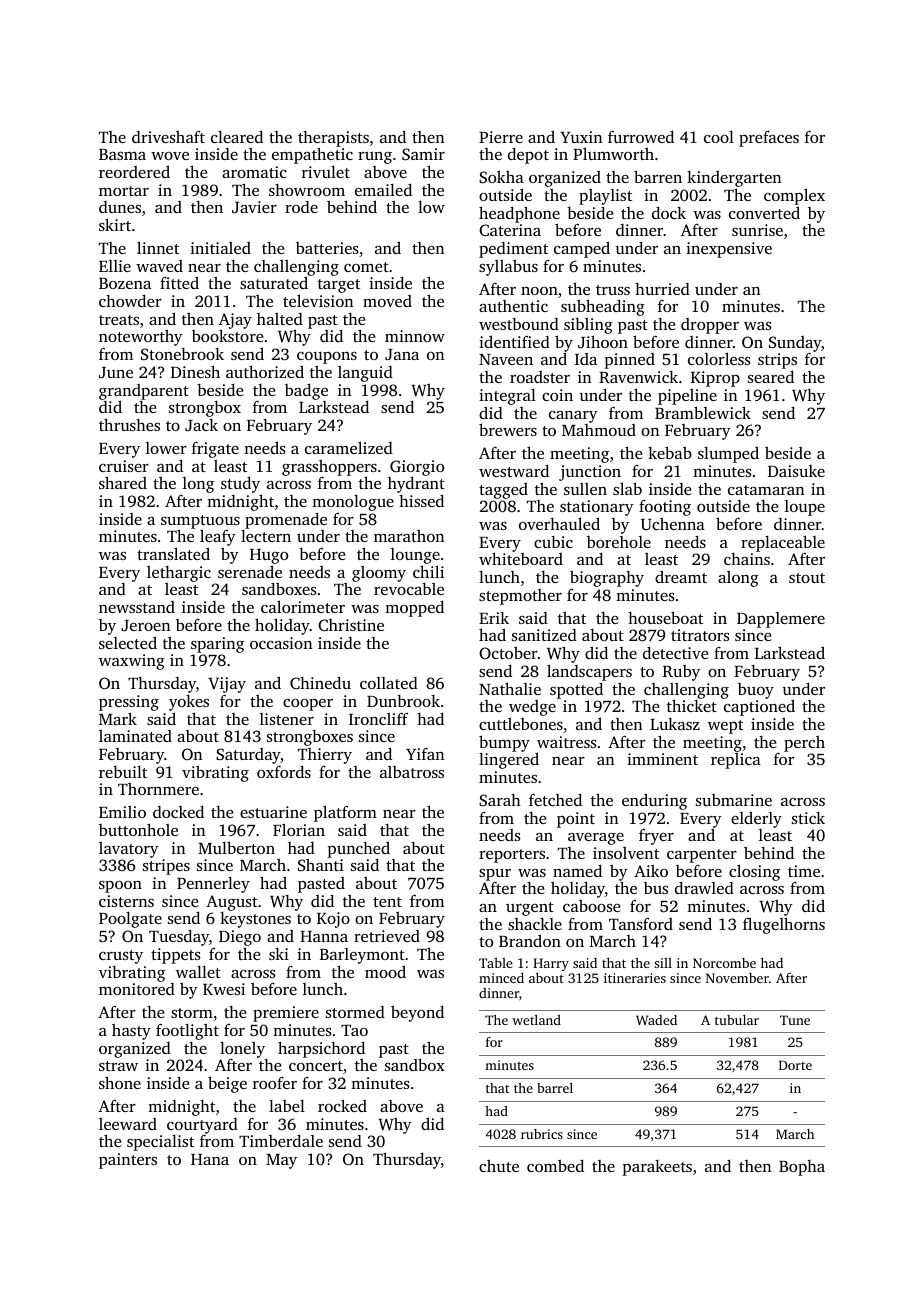  What do you see at coordinates (536, 1020) in the screenshot?
I see `wetland` at bounding box center [536, 1020].
